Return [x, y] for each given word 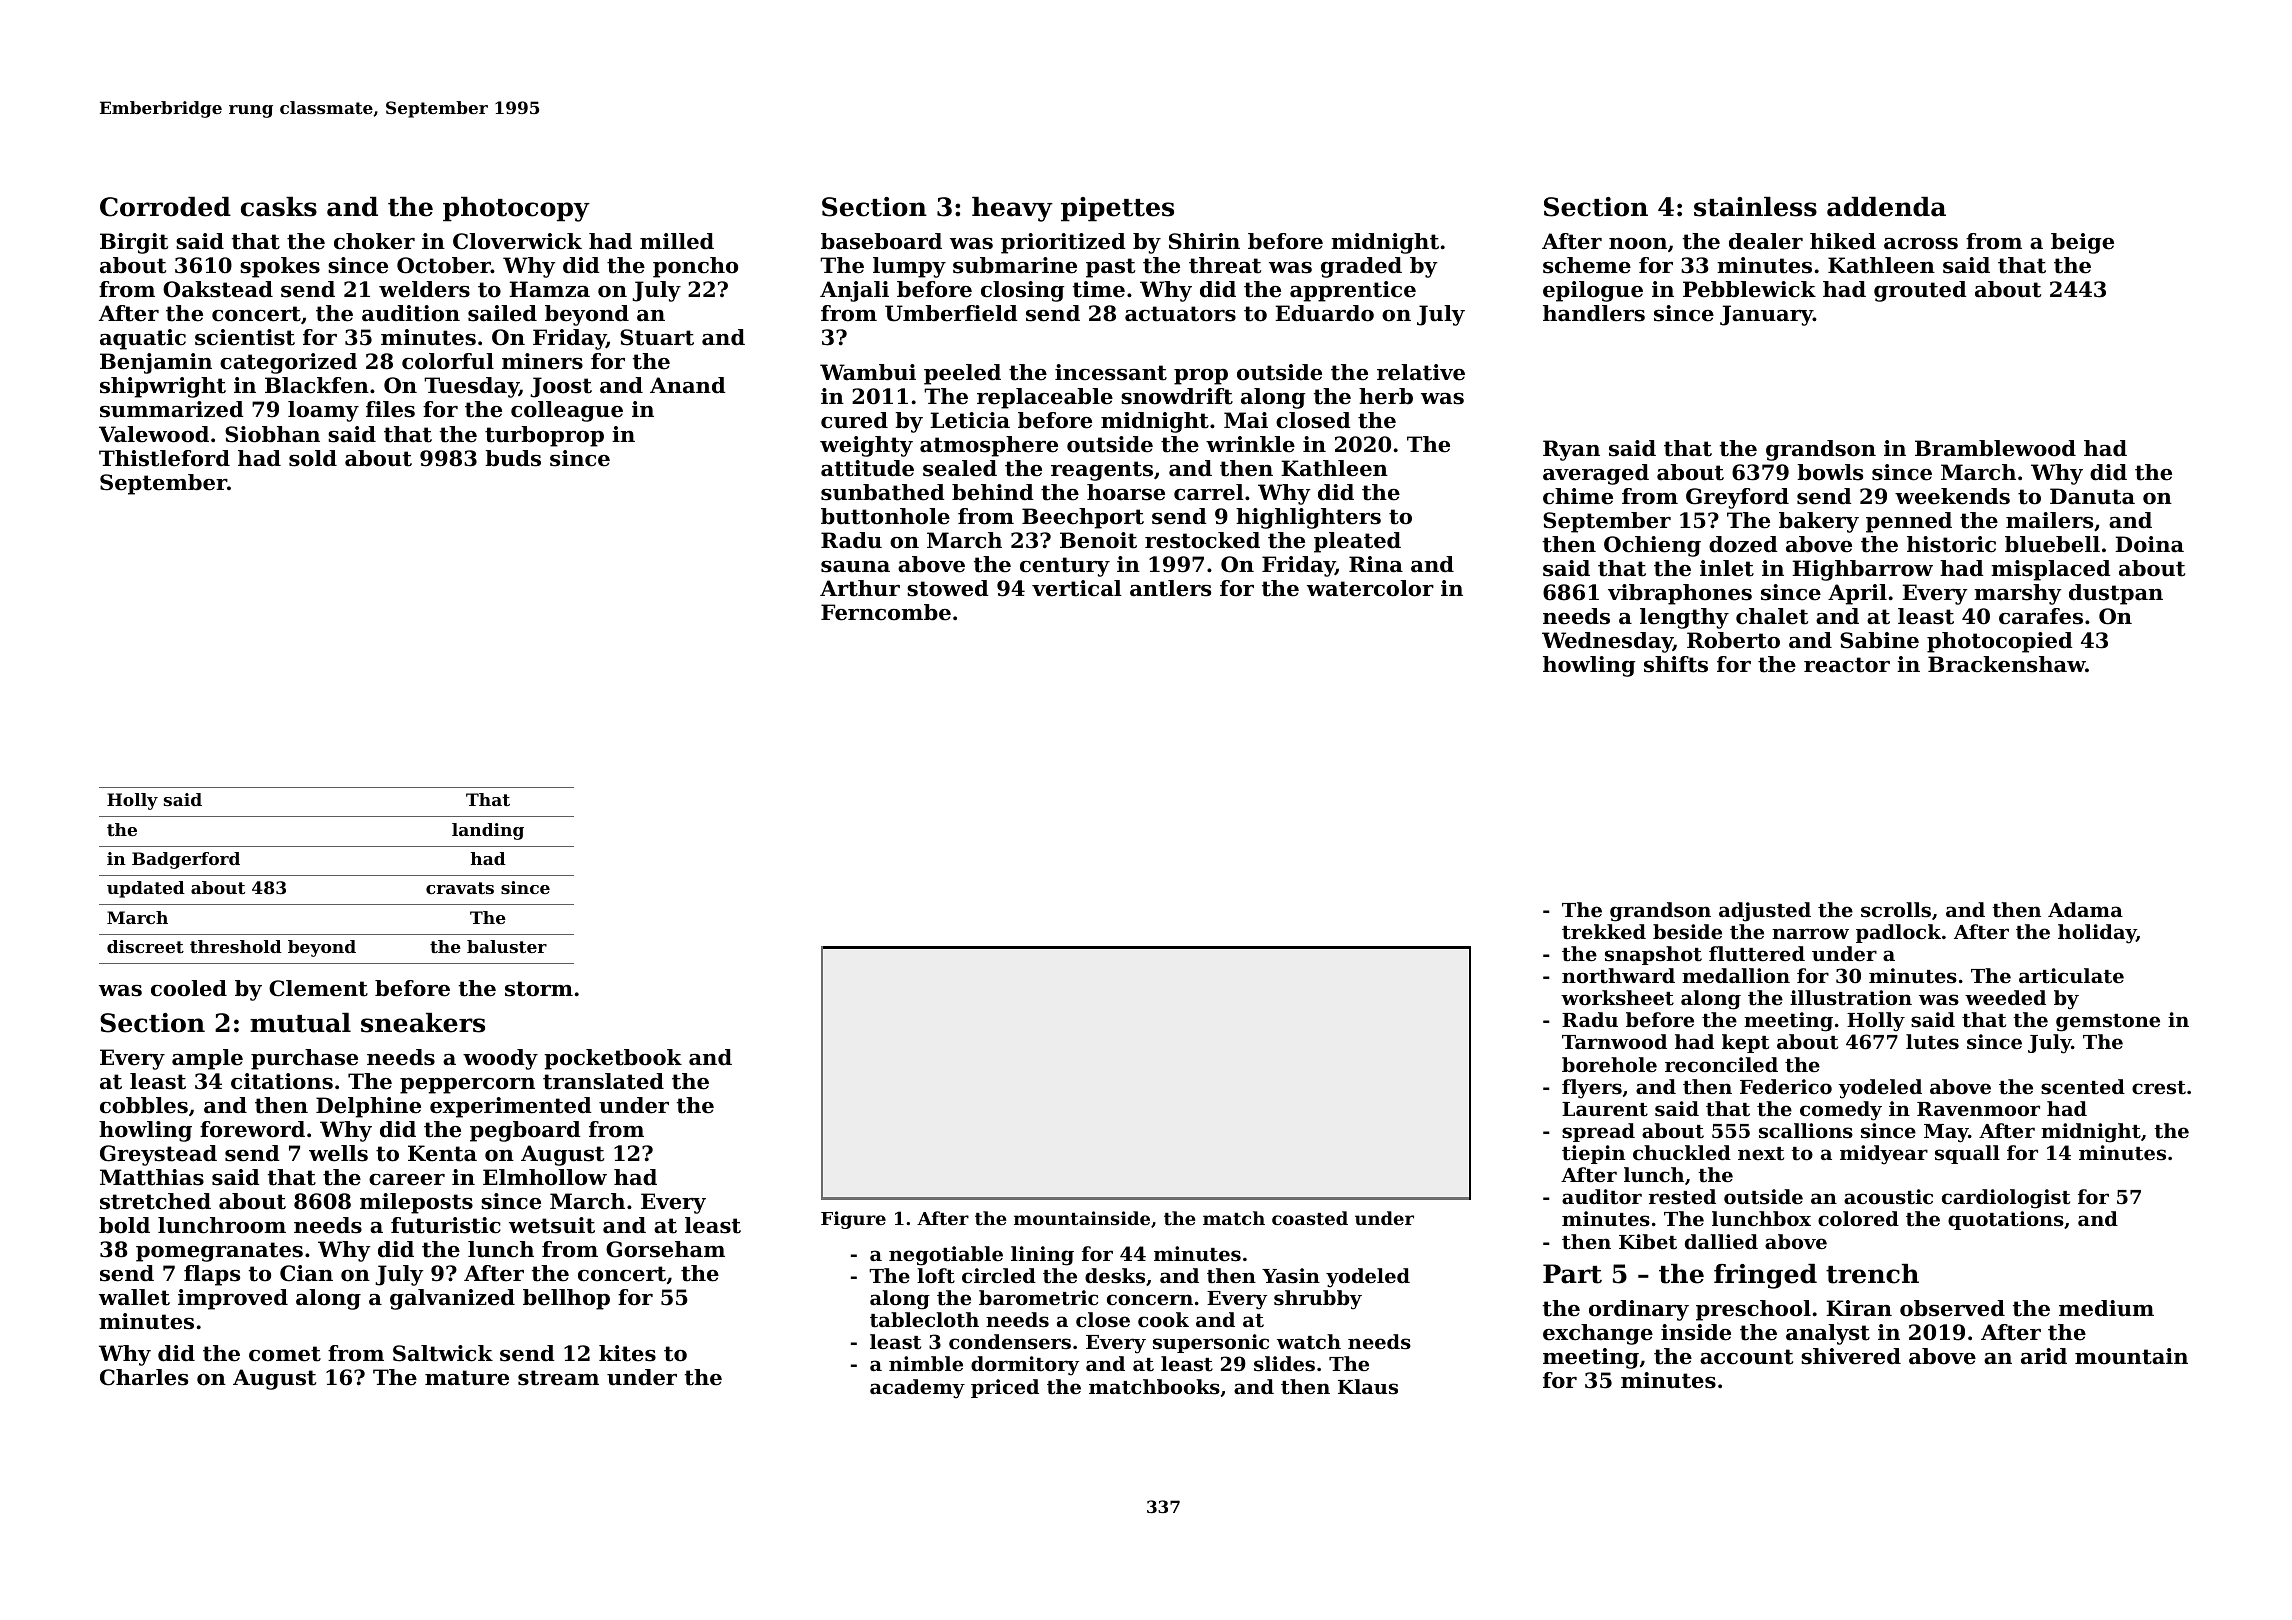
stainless [1755, 207]
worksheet [1617, 998]
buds [513, 458]
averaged [1596, 474]
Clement [318, 988]
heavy [1012, 209]
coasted [1310, 1218]
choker [374, 241]
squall [1967, 1154]
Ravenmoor [1978, 1109]
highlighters [1308, 518]
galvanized [452, 1299]
